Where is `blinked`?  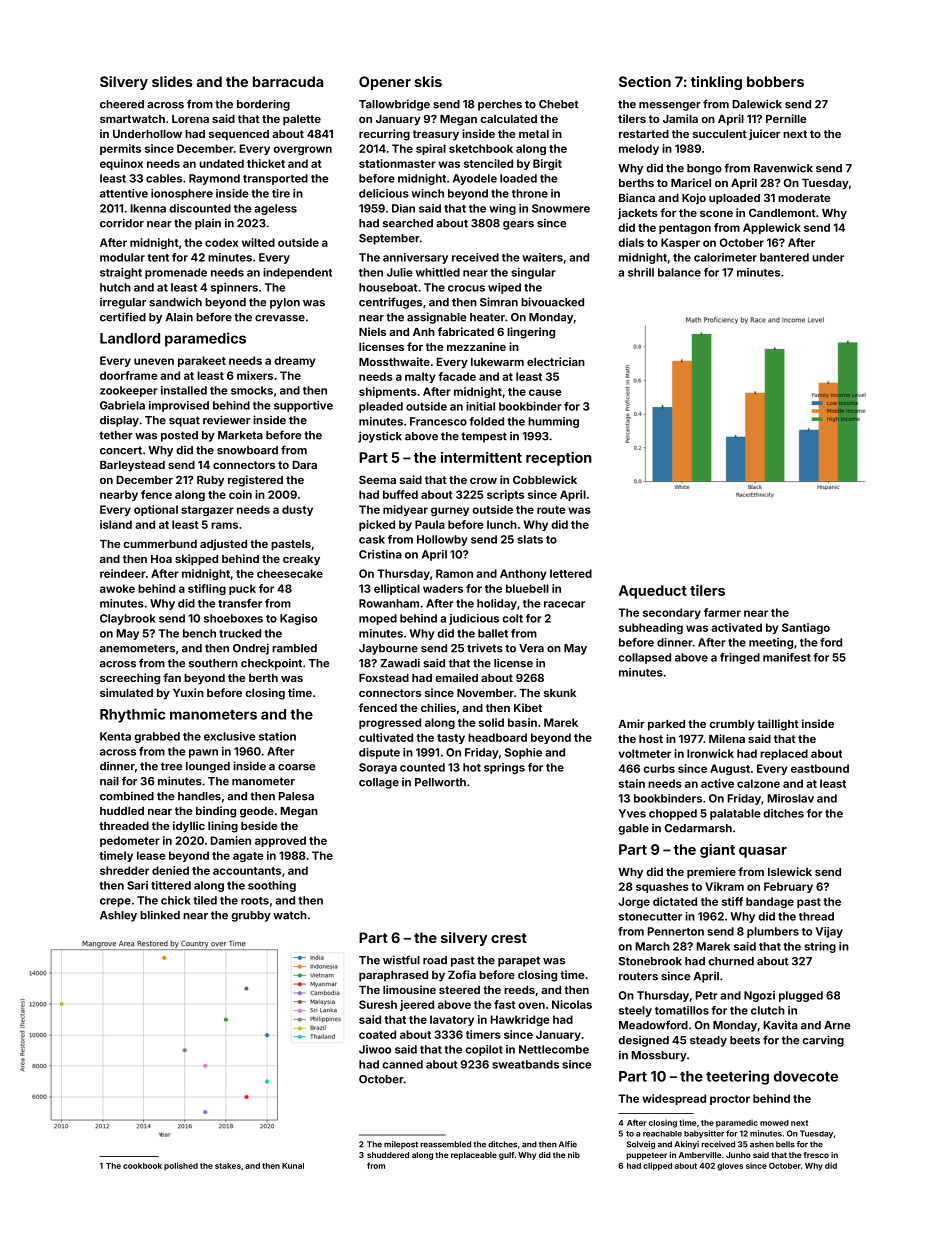
blinked is located at coordinates (160, 915).
